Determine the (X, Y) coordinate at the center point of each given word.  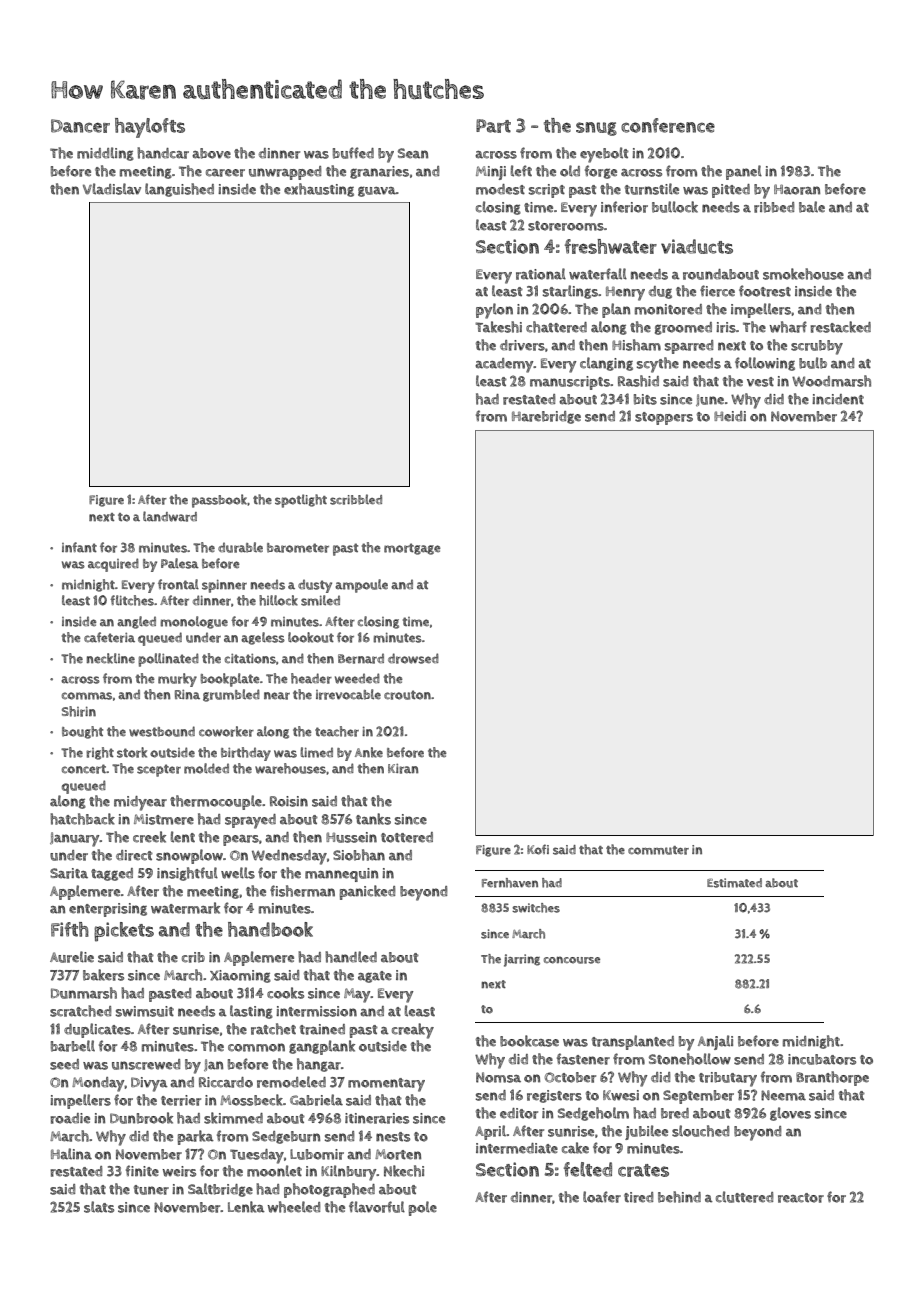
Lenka (246, 1207)
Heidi (730, 416)
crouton (407, 695)
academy (504, 365)
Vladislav (112, 189)
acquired (113, 565)
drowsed (413, 658)
